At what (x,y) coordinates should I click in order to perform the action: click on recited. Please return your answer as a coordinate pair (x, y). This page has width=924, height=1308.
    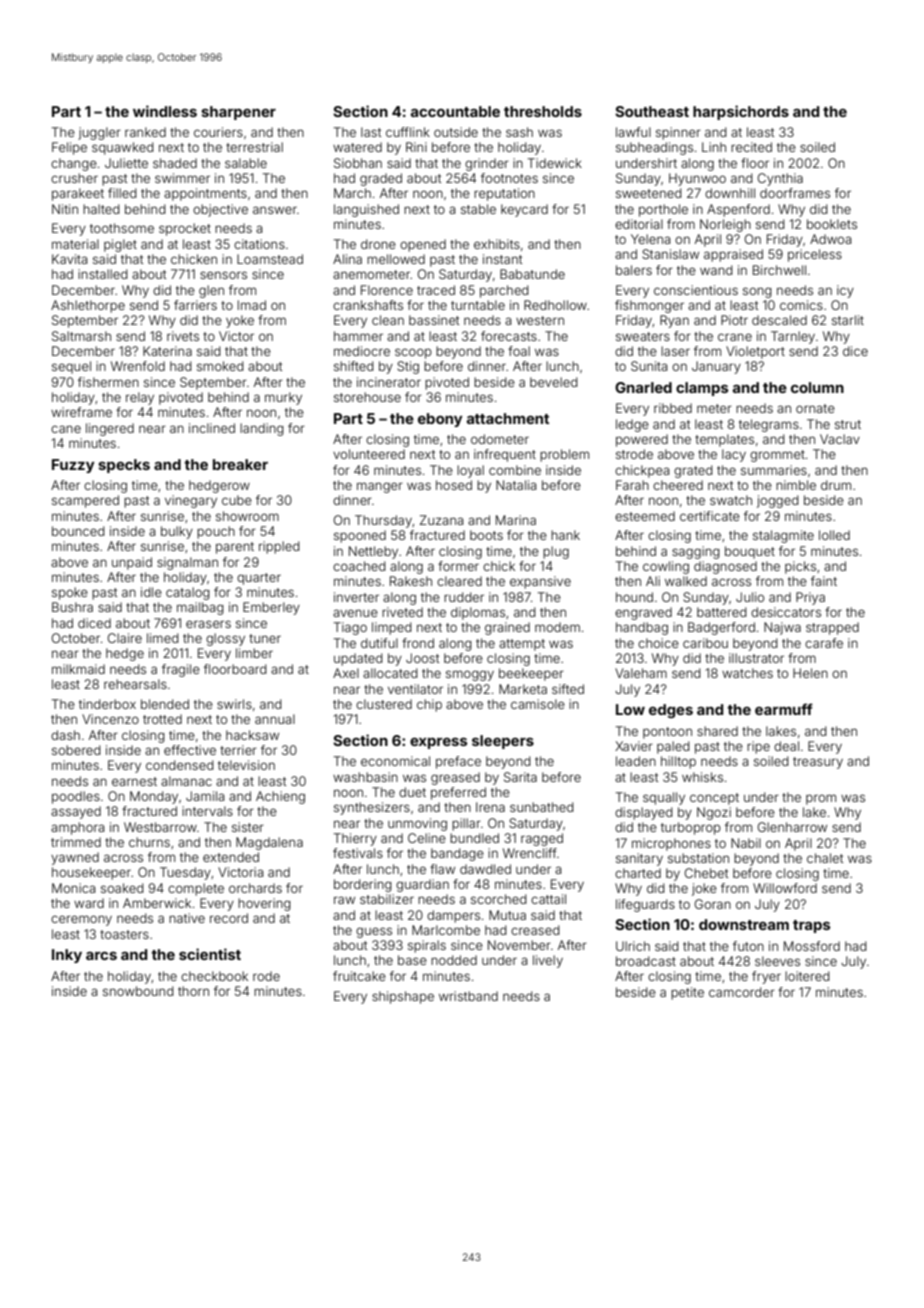
    Looking at the image, I should click on (751, 147).
